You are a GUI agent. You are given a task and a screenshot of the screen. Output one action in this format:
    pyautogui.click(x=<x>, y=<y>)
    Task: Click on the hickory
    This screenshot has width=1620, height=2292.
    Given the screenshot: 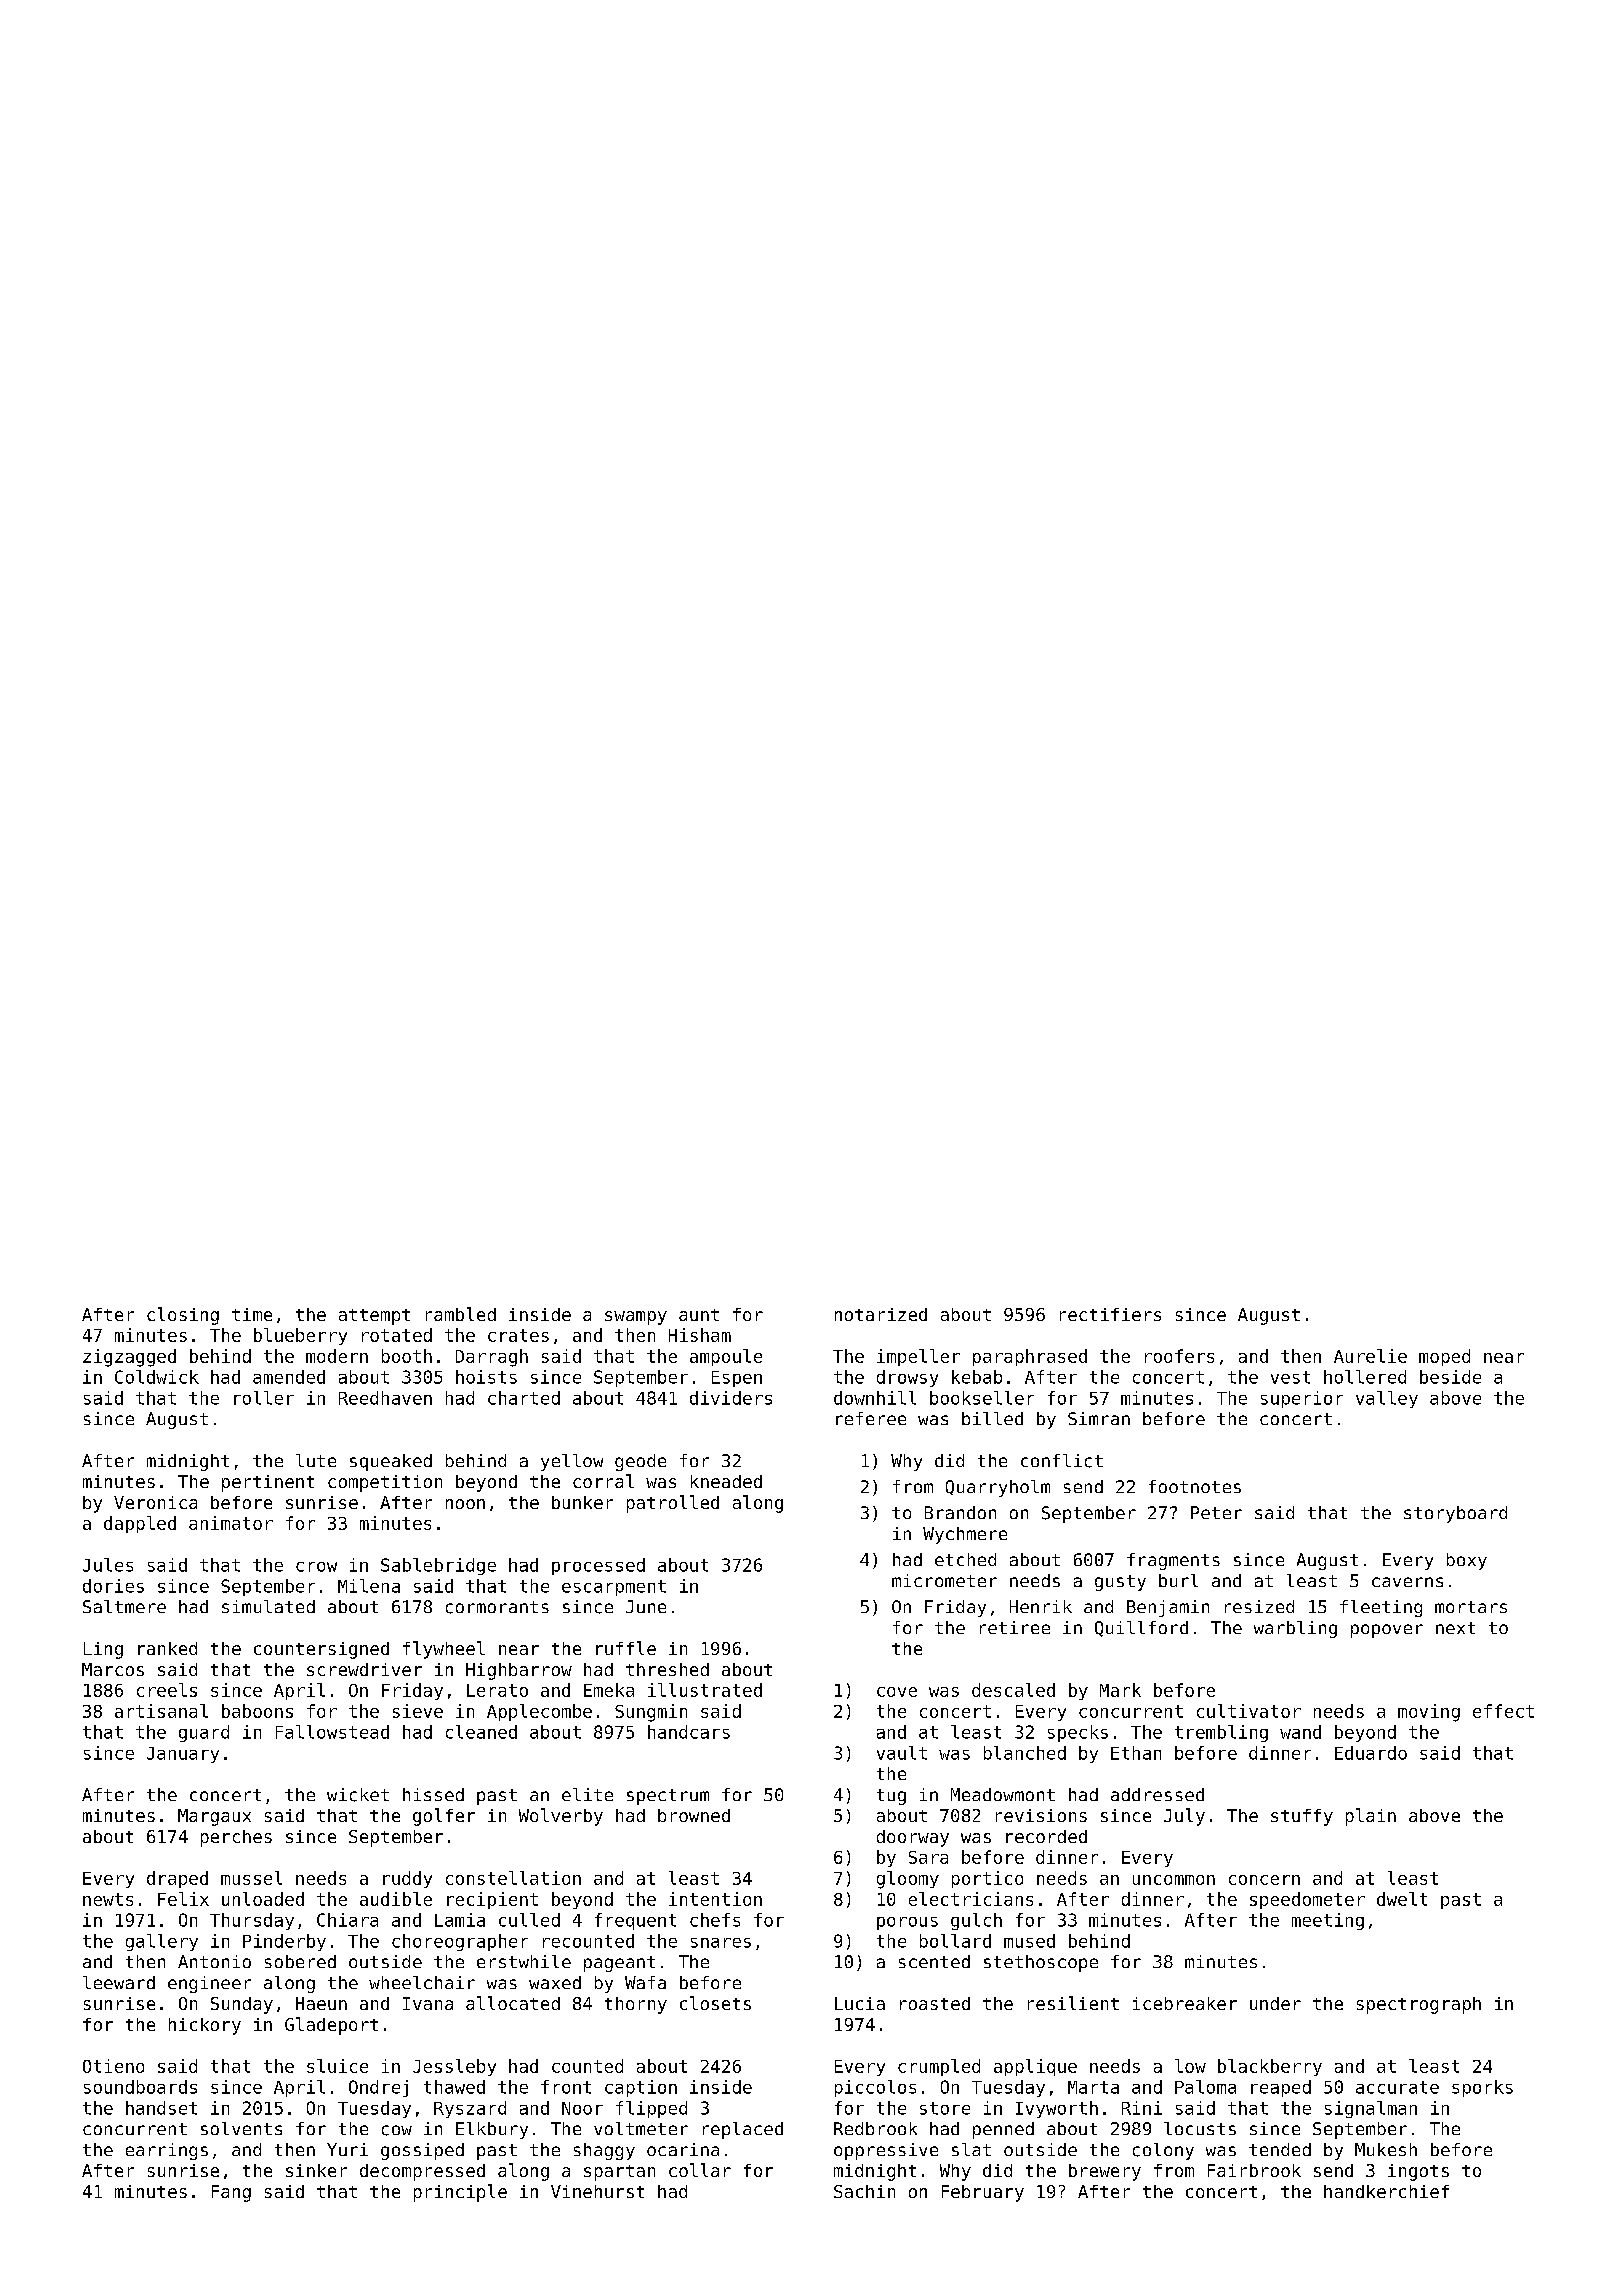 What is the action you would take?
    pyautogui.click(x=205, y=2026)
